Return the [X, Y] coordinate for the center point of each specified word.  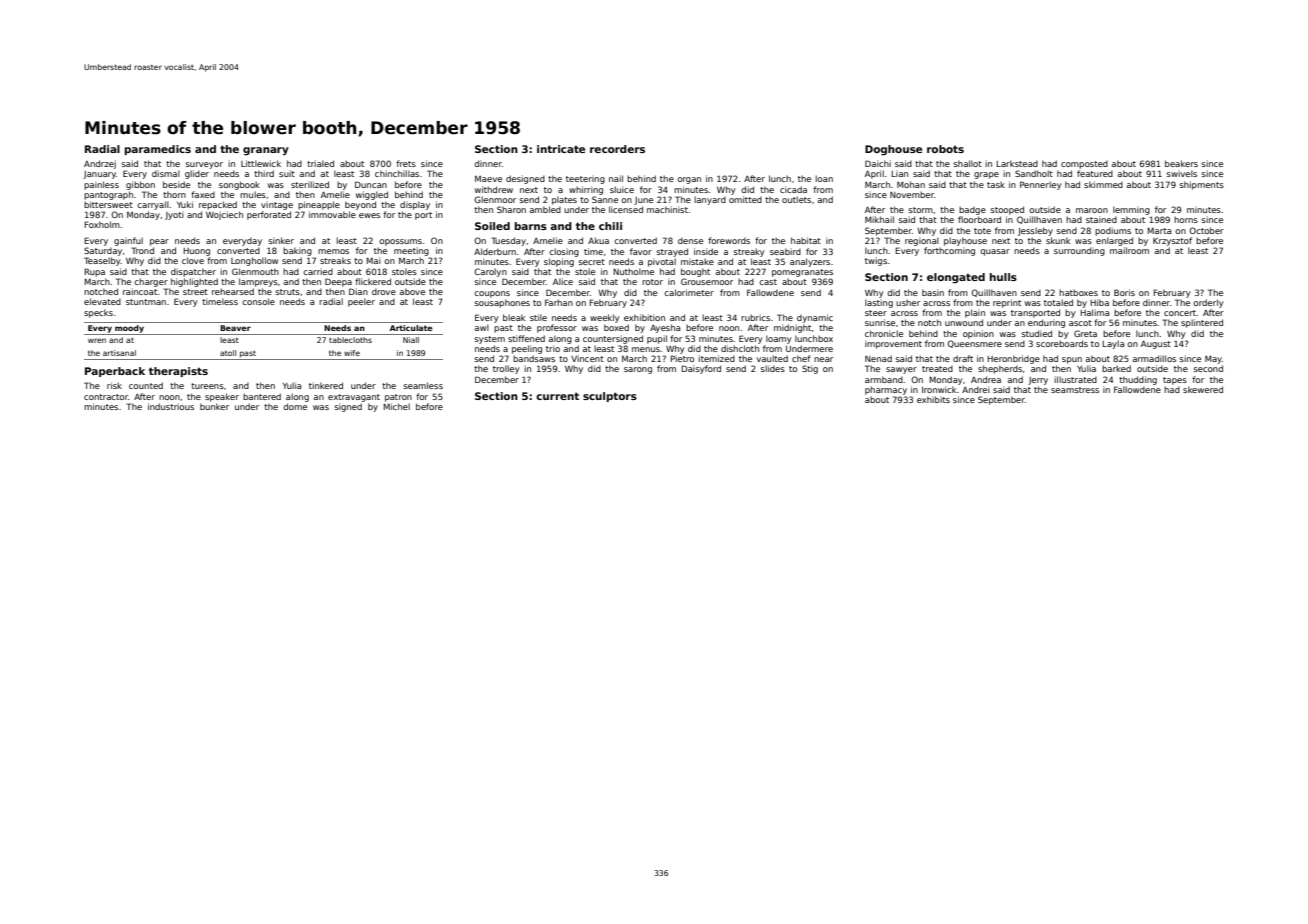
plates [564, 200]
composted [1084, 164]
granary [266, 151]
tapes [1175, 381]
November [912, 194]
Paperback [115, 372]
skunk [1058, 240]
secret [592, 262]
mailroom [1129, 250]
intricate [561, 149]
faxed [203, 194]
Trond [142, 250]
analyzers [810, 262]
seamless [423, 385]
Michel [396, 406]
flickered [373, 281]
